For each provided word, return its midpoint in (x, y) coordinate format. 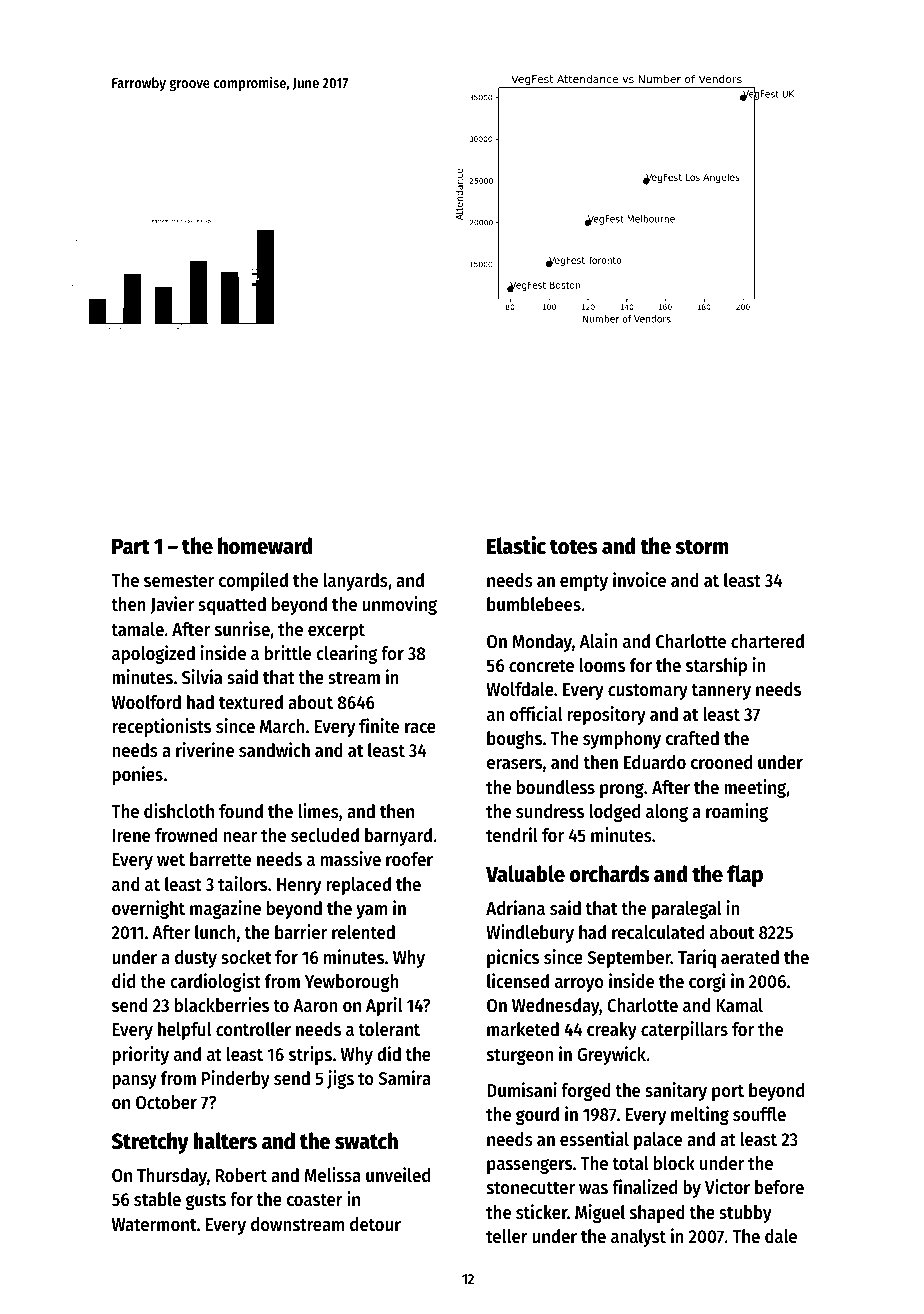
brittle (288, 653)
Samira (404, 1078)
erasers (514, 764)
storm (702, 547)
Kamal (740, 1005)
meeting (755, 788)
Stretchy (150, 1143)
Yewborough (351, 983)
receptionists (161, 727)
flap (745, 876)
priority (140, 1055)
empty (584, 583)
